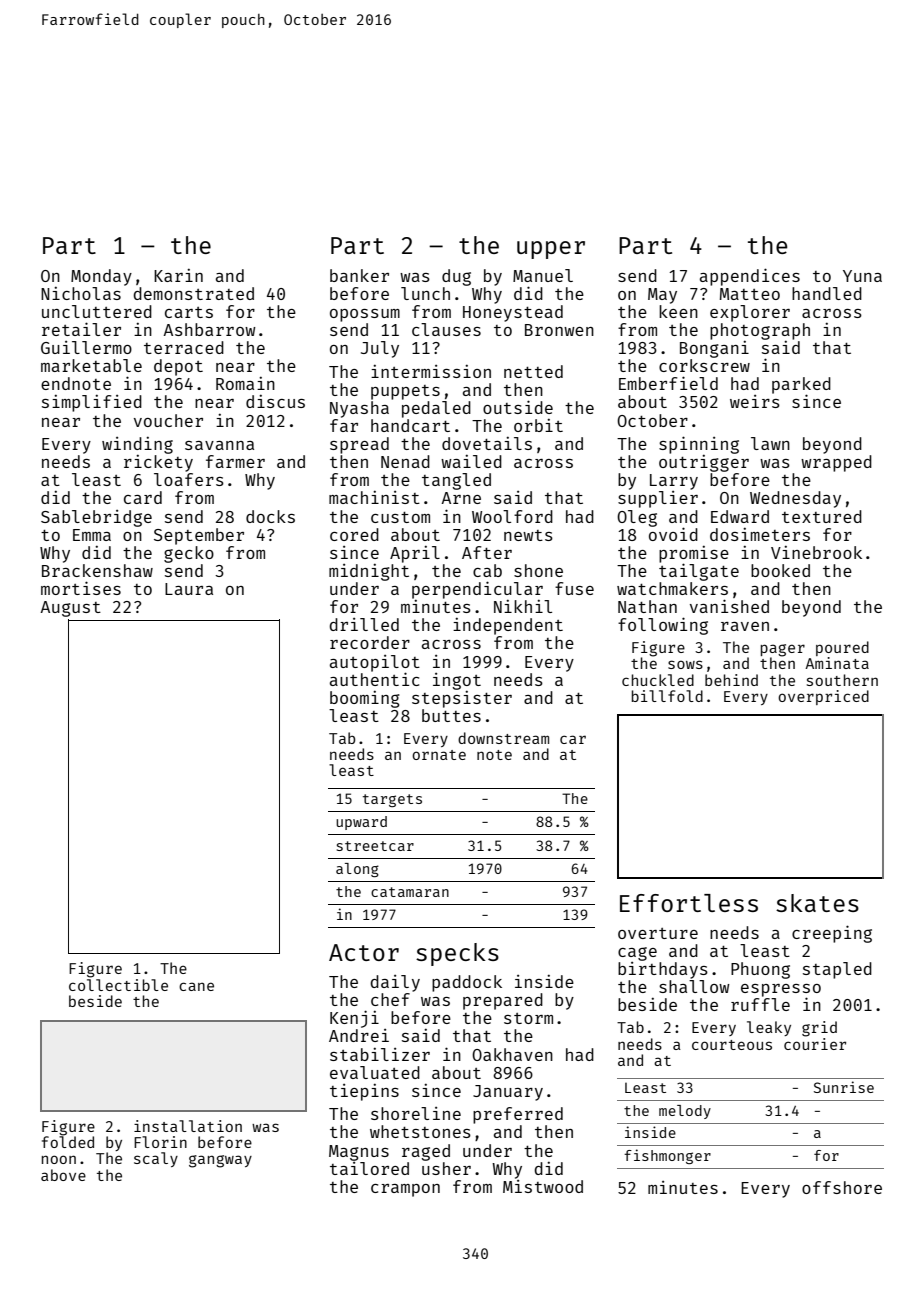 The image size is (924, 1308). Describe the element at coordinates (689, 903) in the page. I see `Effortless` at that location.
